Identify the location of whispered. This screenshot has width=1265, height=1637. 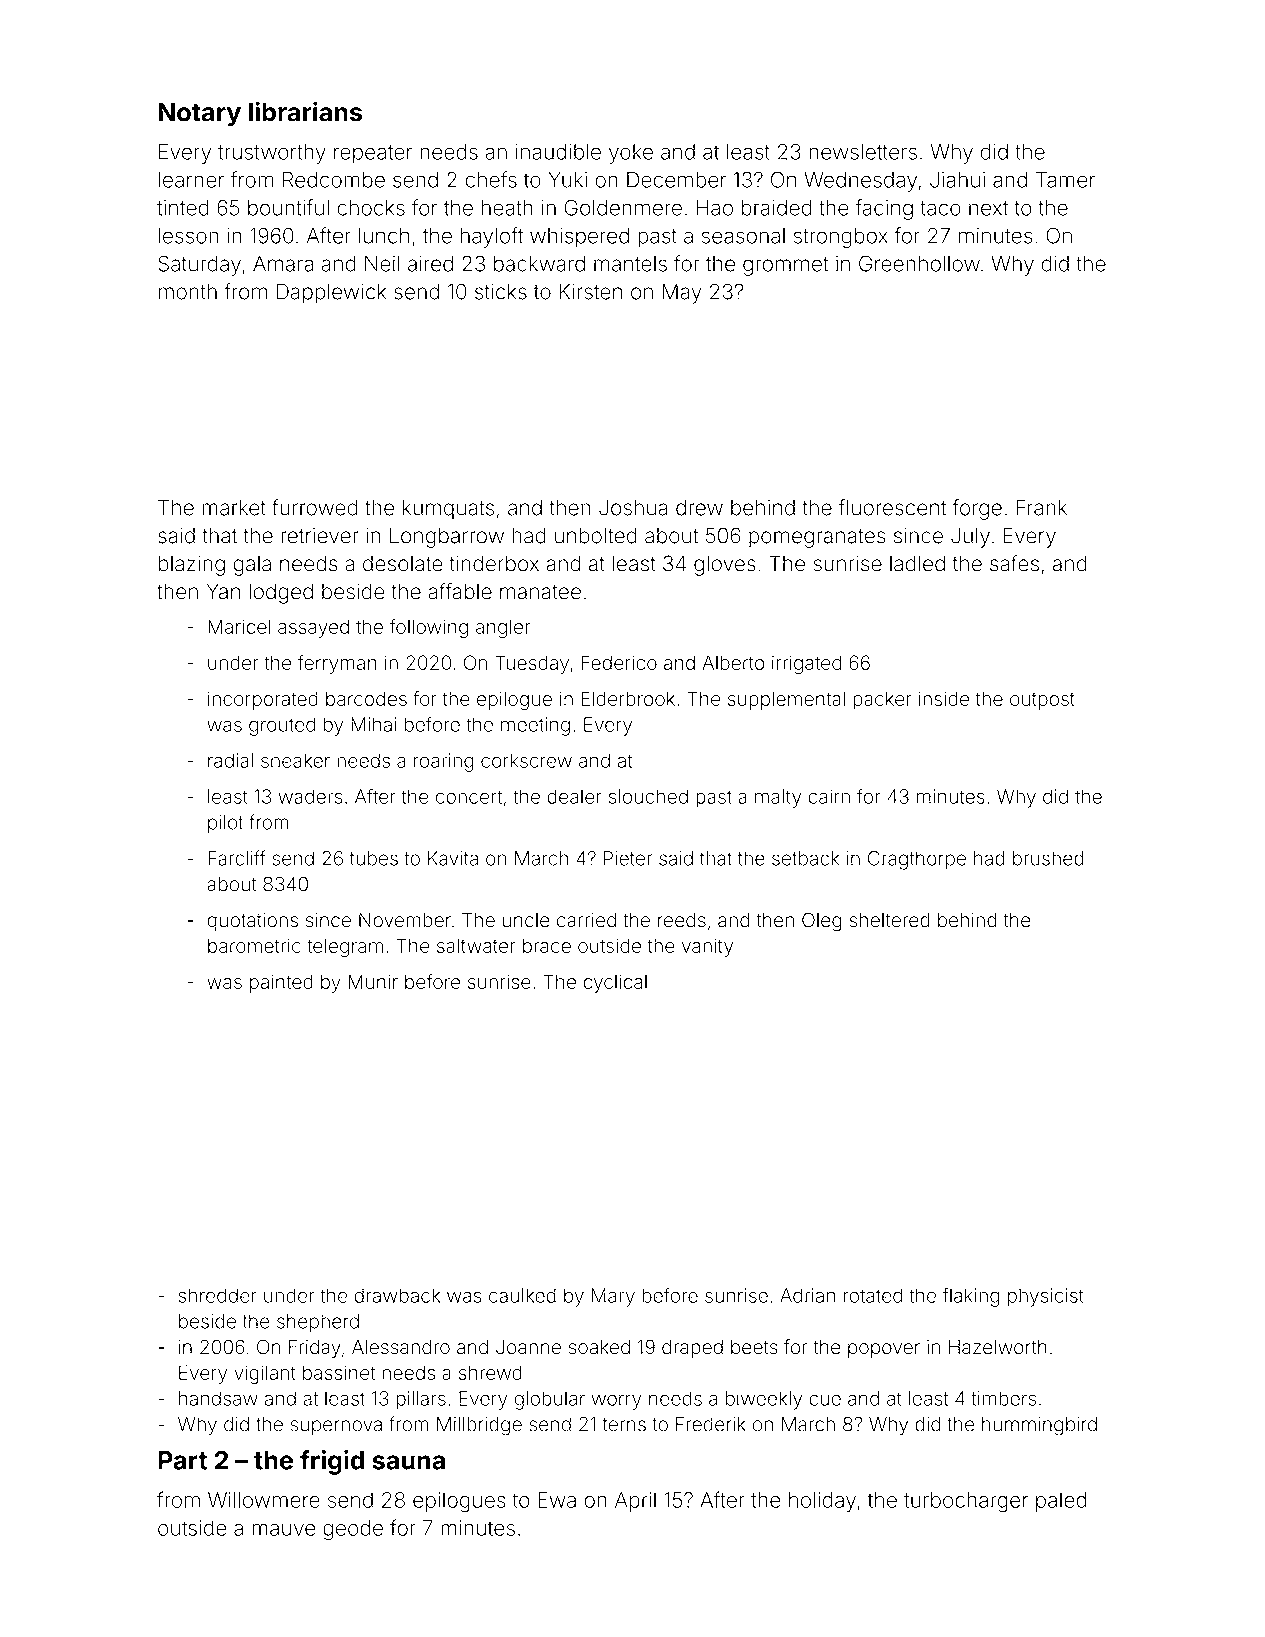
(579, 238).
